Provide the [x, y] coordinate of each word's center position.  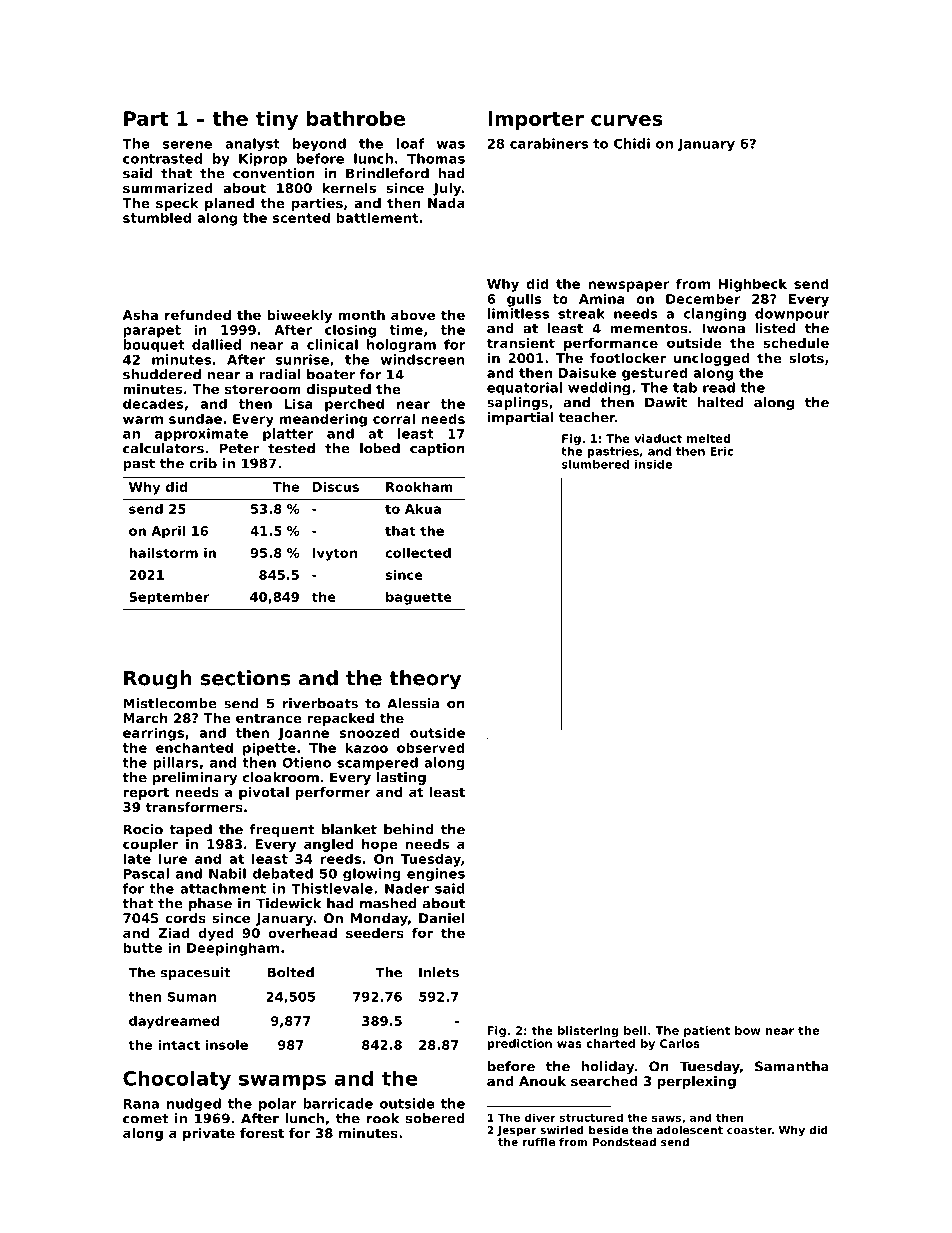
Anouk [542, 1081]
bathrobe [356, 118]
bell [635, 1030]
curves [626, 120]
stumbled [157, 217]
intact [179, 1045]
